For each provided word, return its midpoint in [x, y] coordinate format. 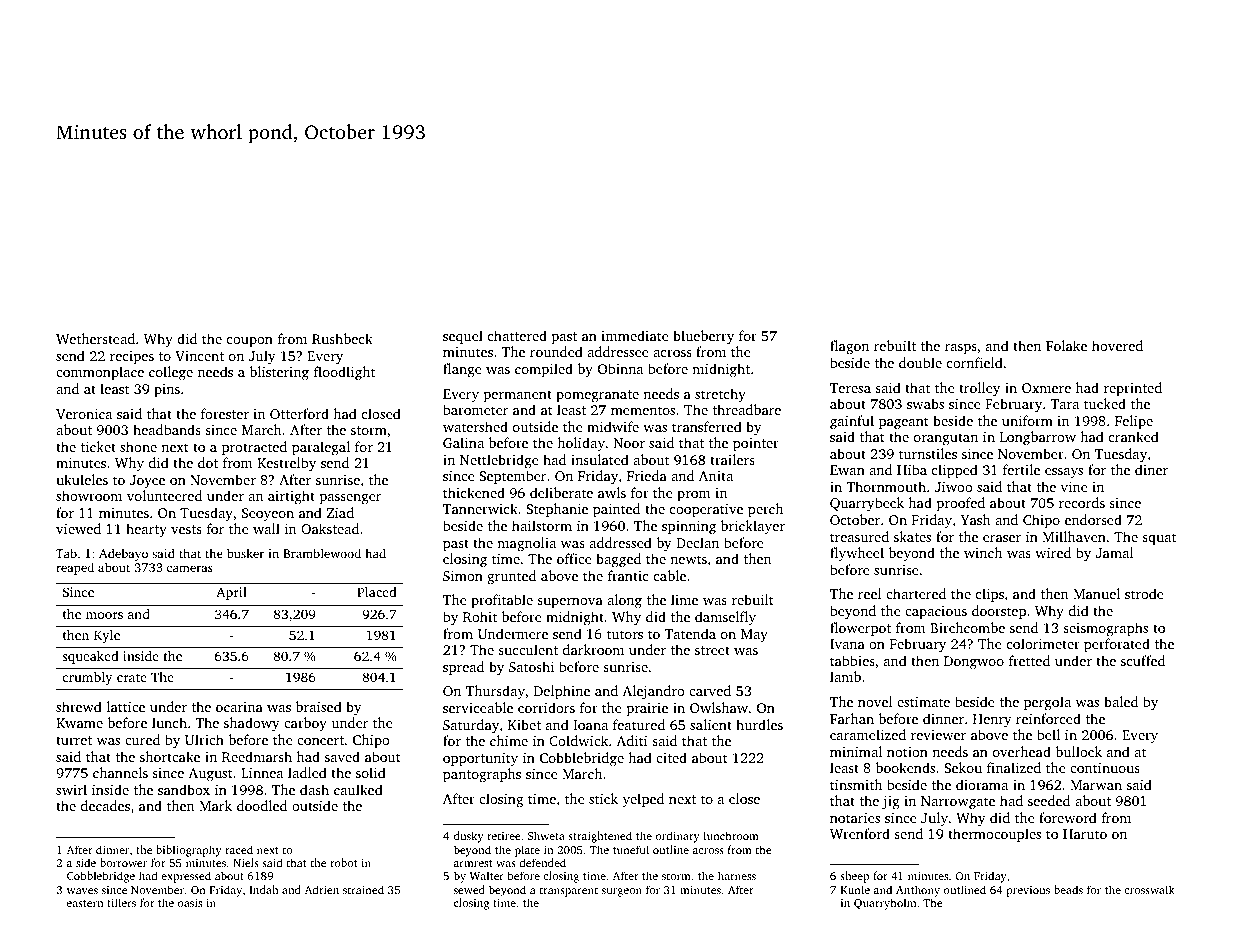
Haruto [1085, 834]
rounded [556, 351]
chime [509, 740]
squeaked [90, 657]
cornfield [975, 362]
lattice [126, 706]
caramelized [868, 734]
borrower [123, 862]
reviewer [938, 735]
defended [542, 862]
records [1082, 502]
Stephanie [557, 510]
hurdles [759, 724]
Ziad [340, 512]
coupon [250, 342]
